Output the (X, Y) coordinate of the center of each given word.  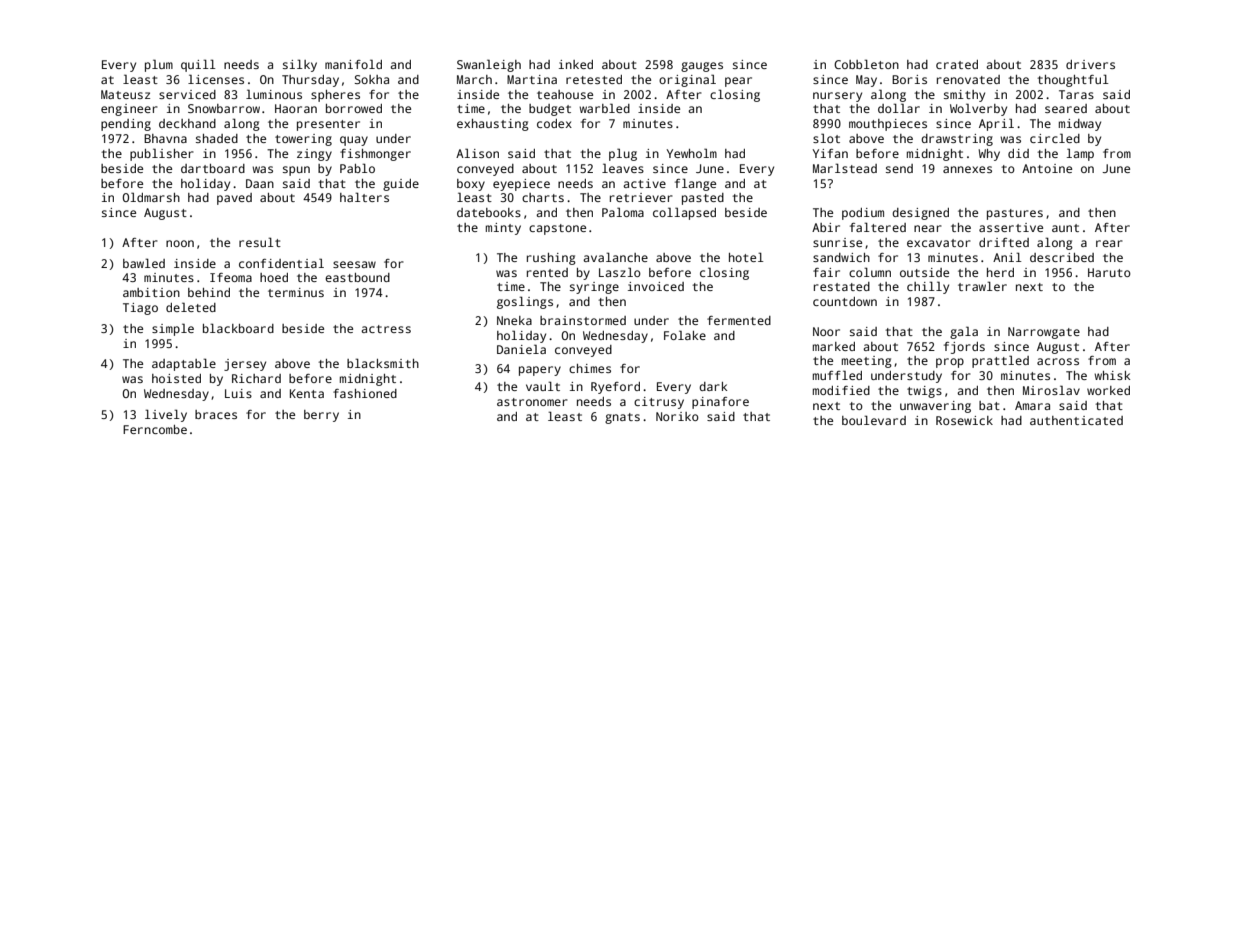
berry (321, 416)
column (870, 272)
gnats (622, 418)
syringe (594, 288)
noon (180, 243)
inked (576, 64)
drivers (1090, 64)
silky (300, 65)
